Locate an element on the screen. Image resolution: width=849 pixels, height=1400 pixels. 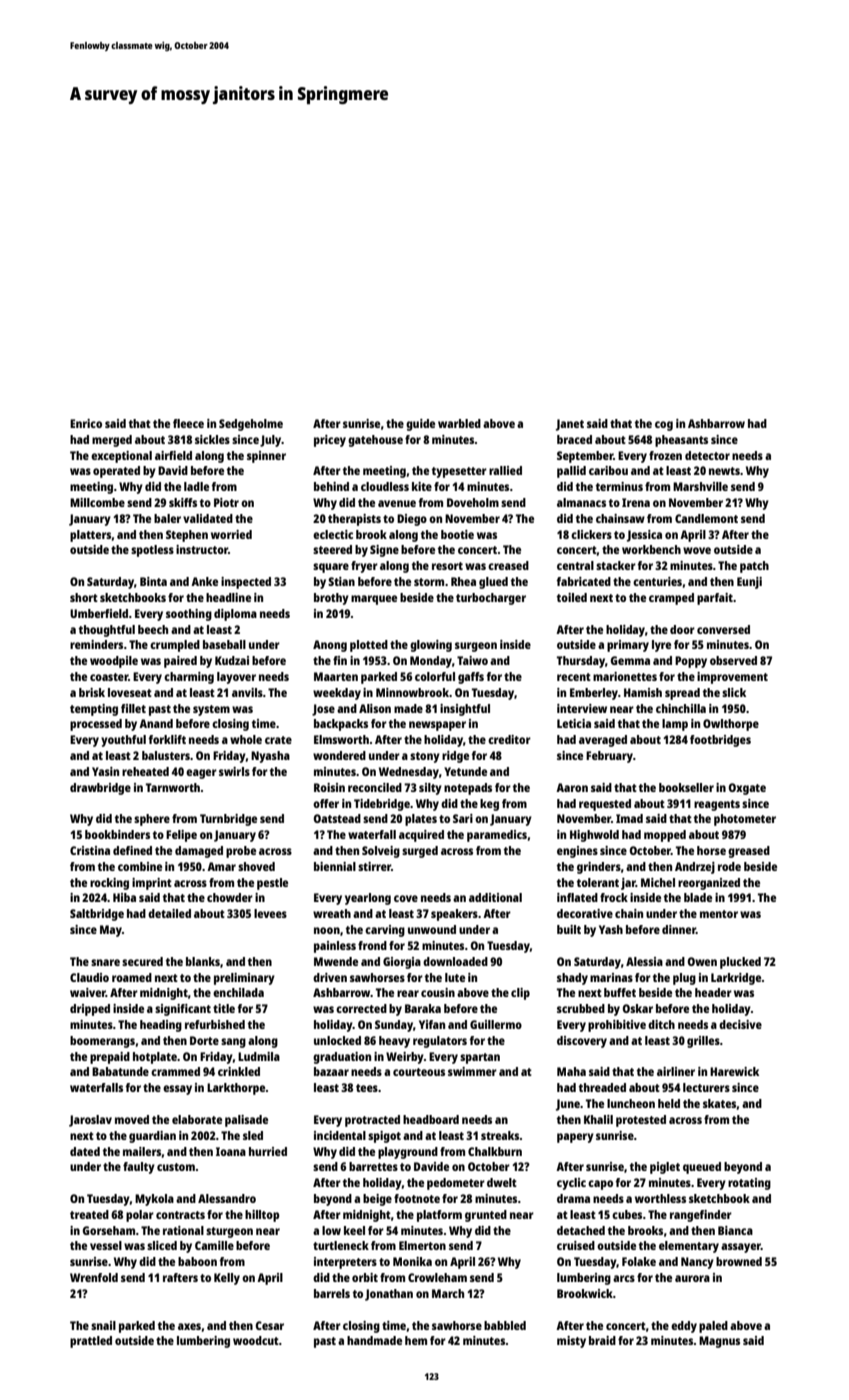
Poppy is located at coordinates (691, 662).
